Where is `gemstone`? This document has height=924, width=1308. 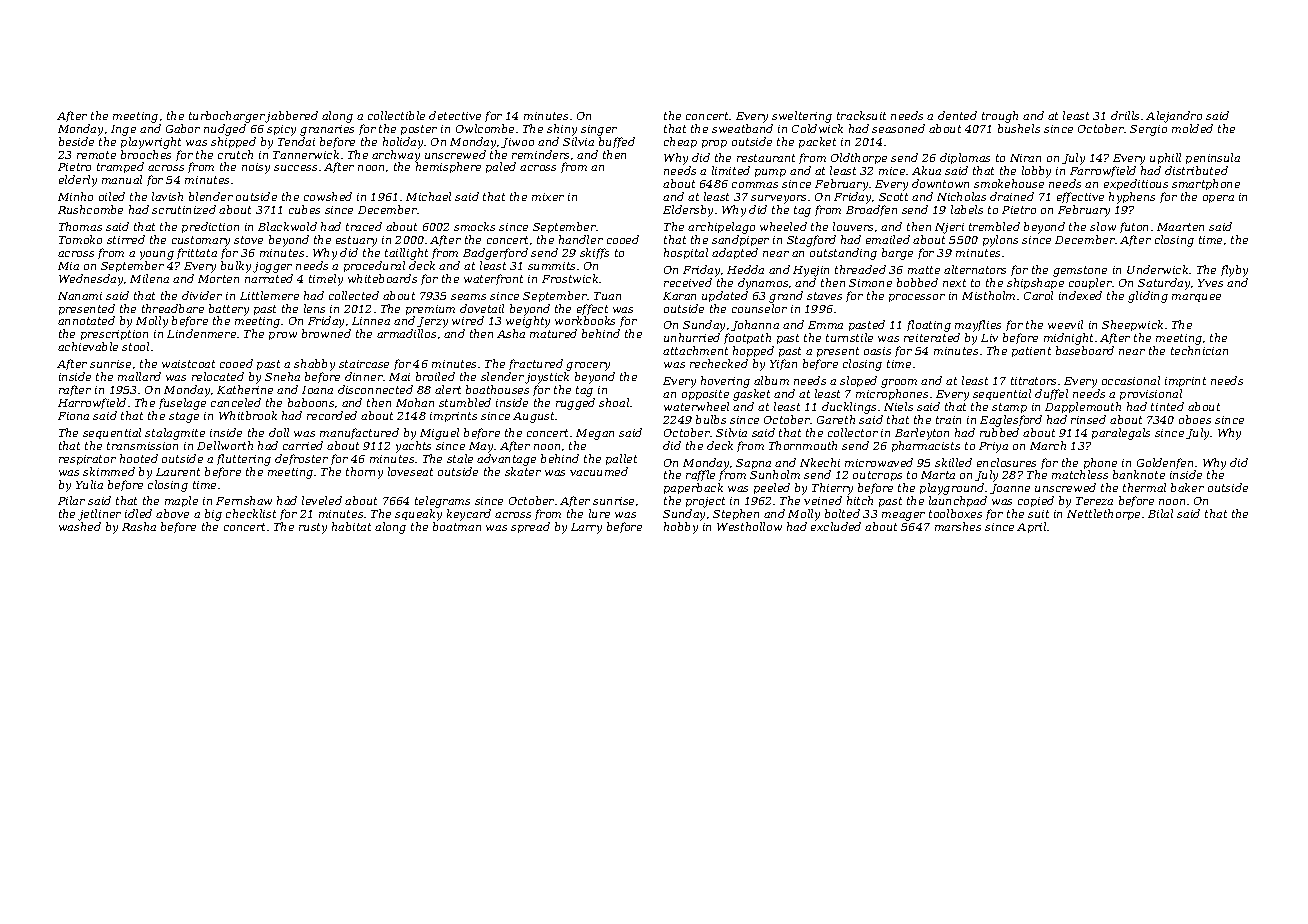
gemstone is located at coordinates (1080, 271).
